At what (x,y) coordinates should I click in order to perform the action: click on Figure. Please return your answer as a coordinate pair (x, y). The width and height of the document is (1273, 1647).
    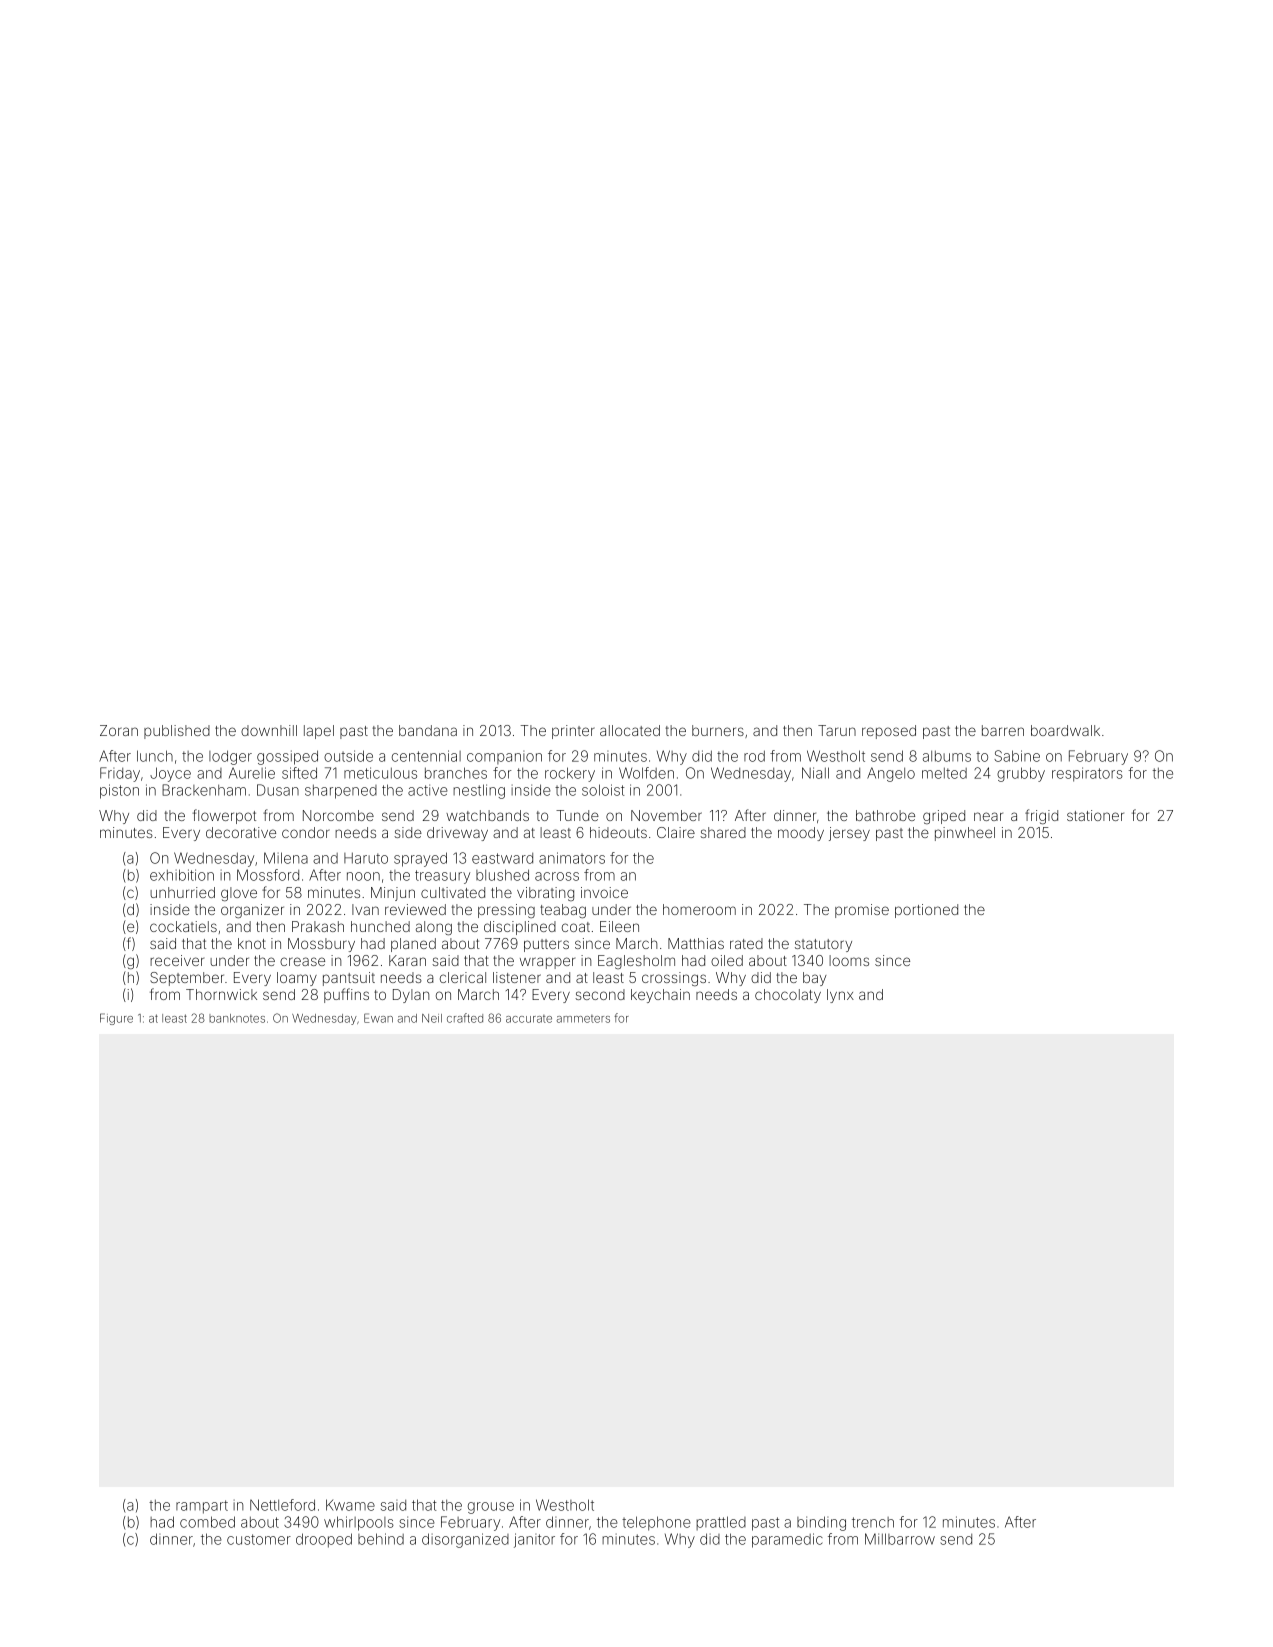
    Looking at the image, I should click on (116, 1019).
